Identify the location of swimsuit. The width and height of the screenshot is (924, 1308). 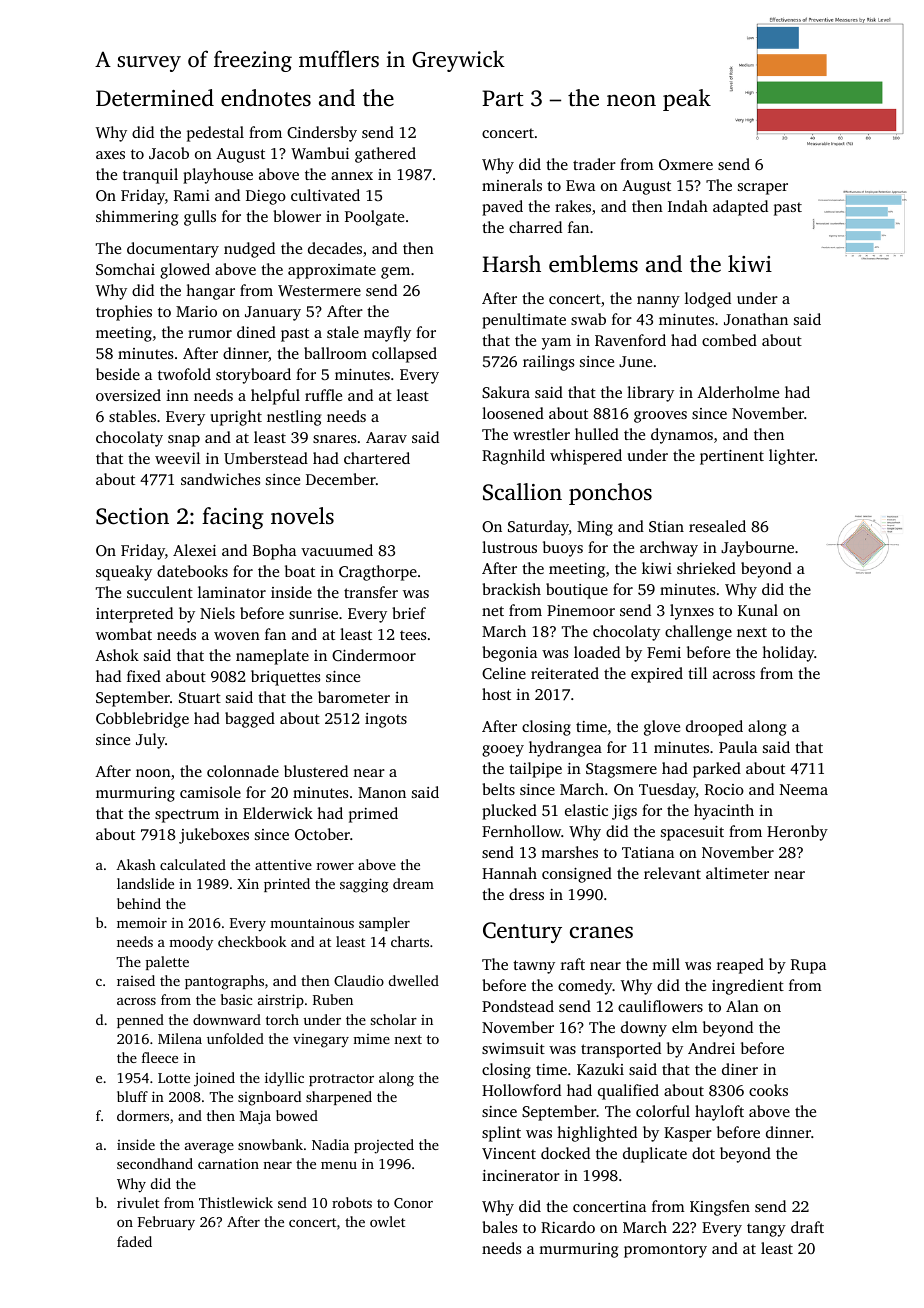
(513, 1048).
